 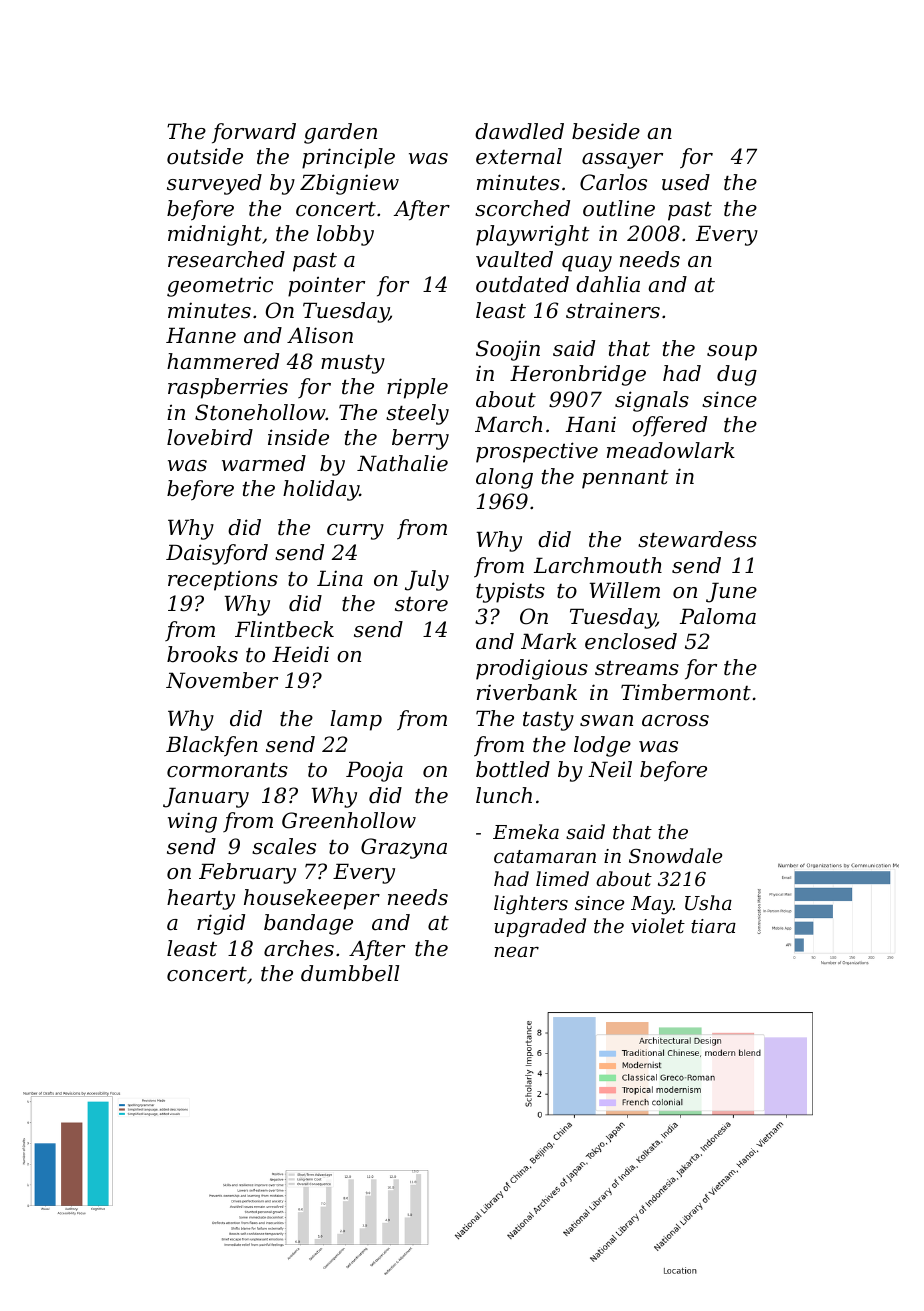 What do you see at coordinates (417, 388) in the screenshot?
I see `ripple` at bounding box center [417, 388].
